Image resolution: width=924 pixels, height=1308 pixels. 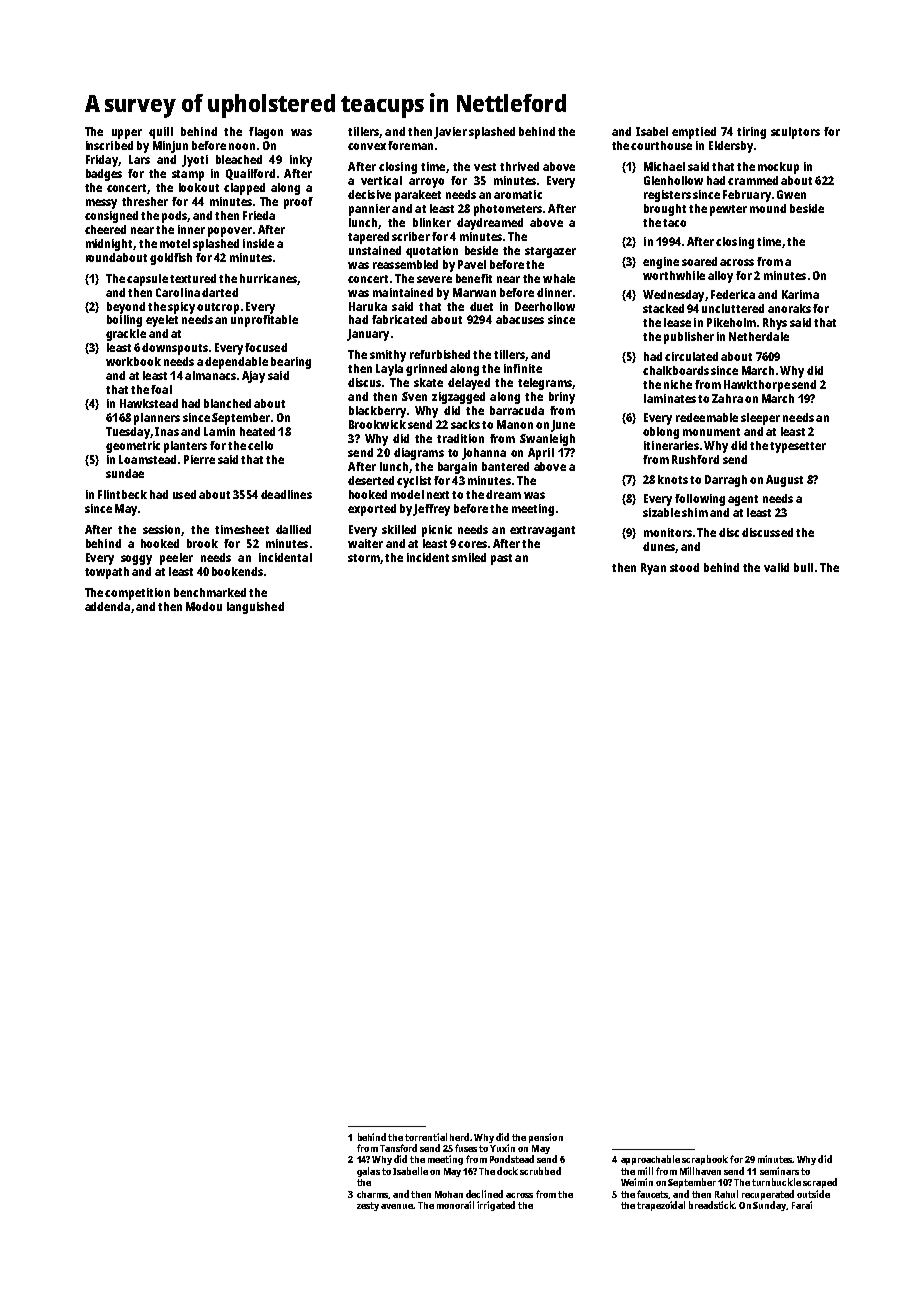 I want to click on stood, so click(x=684, y=567).
